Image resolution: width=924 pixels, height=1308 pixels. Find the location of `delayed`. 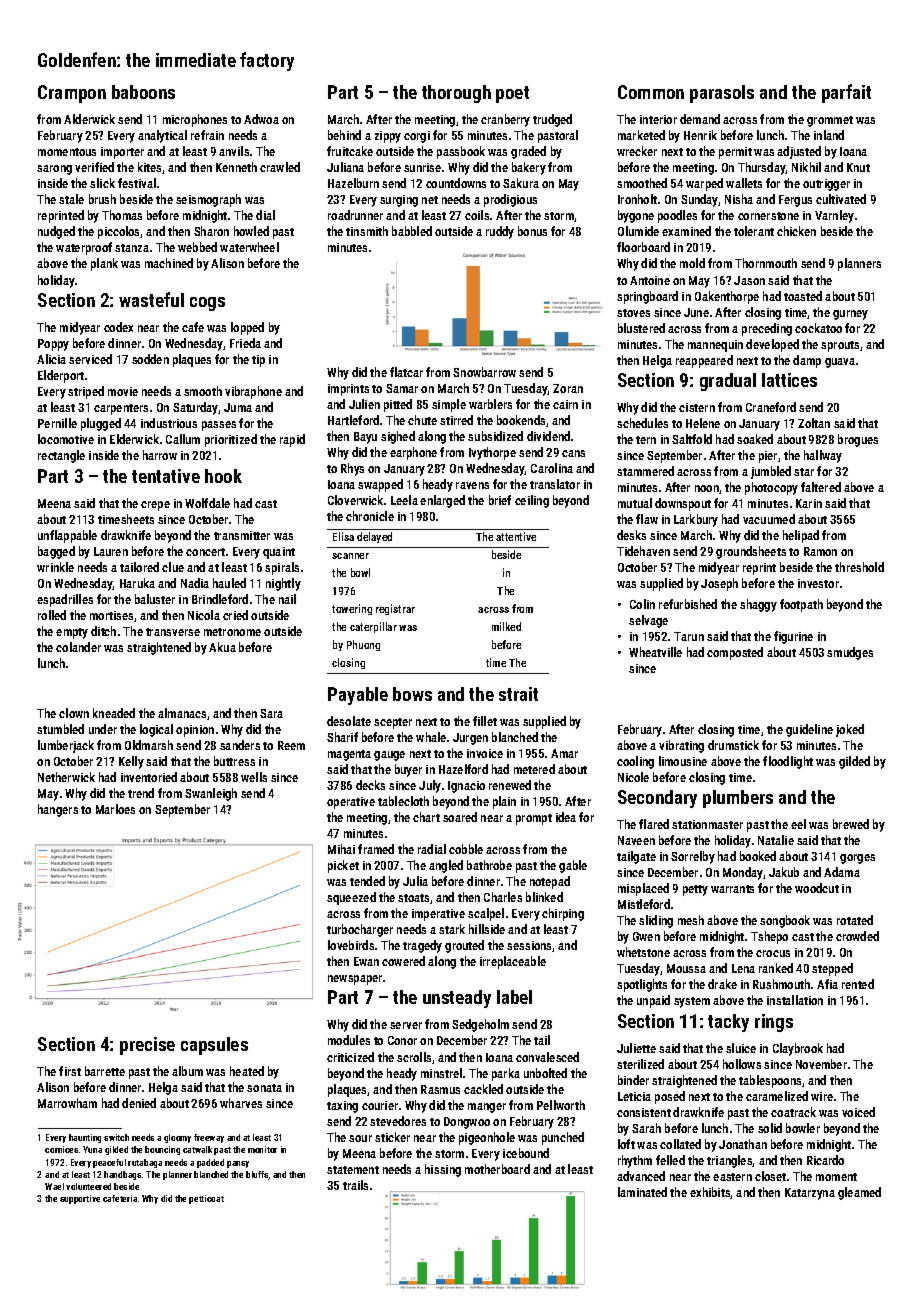

delayed is located at coordinates (374, 537).
